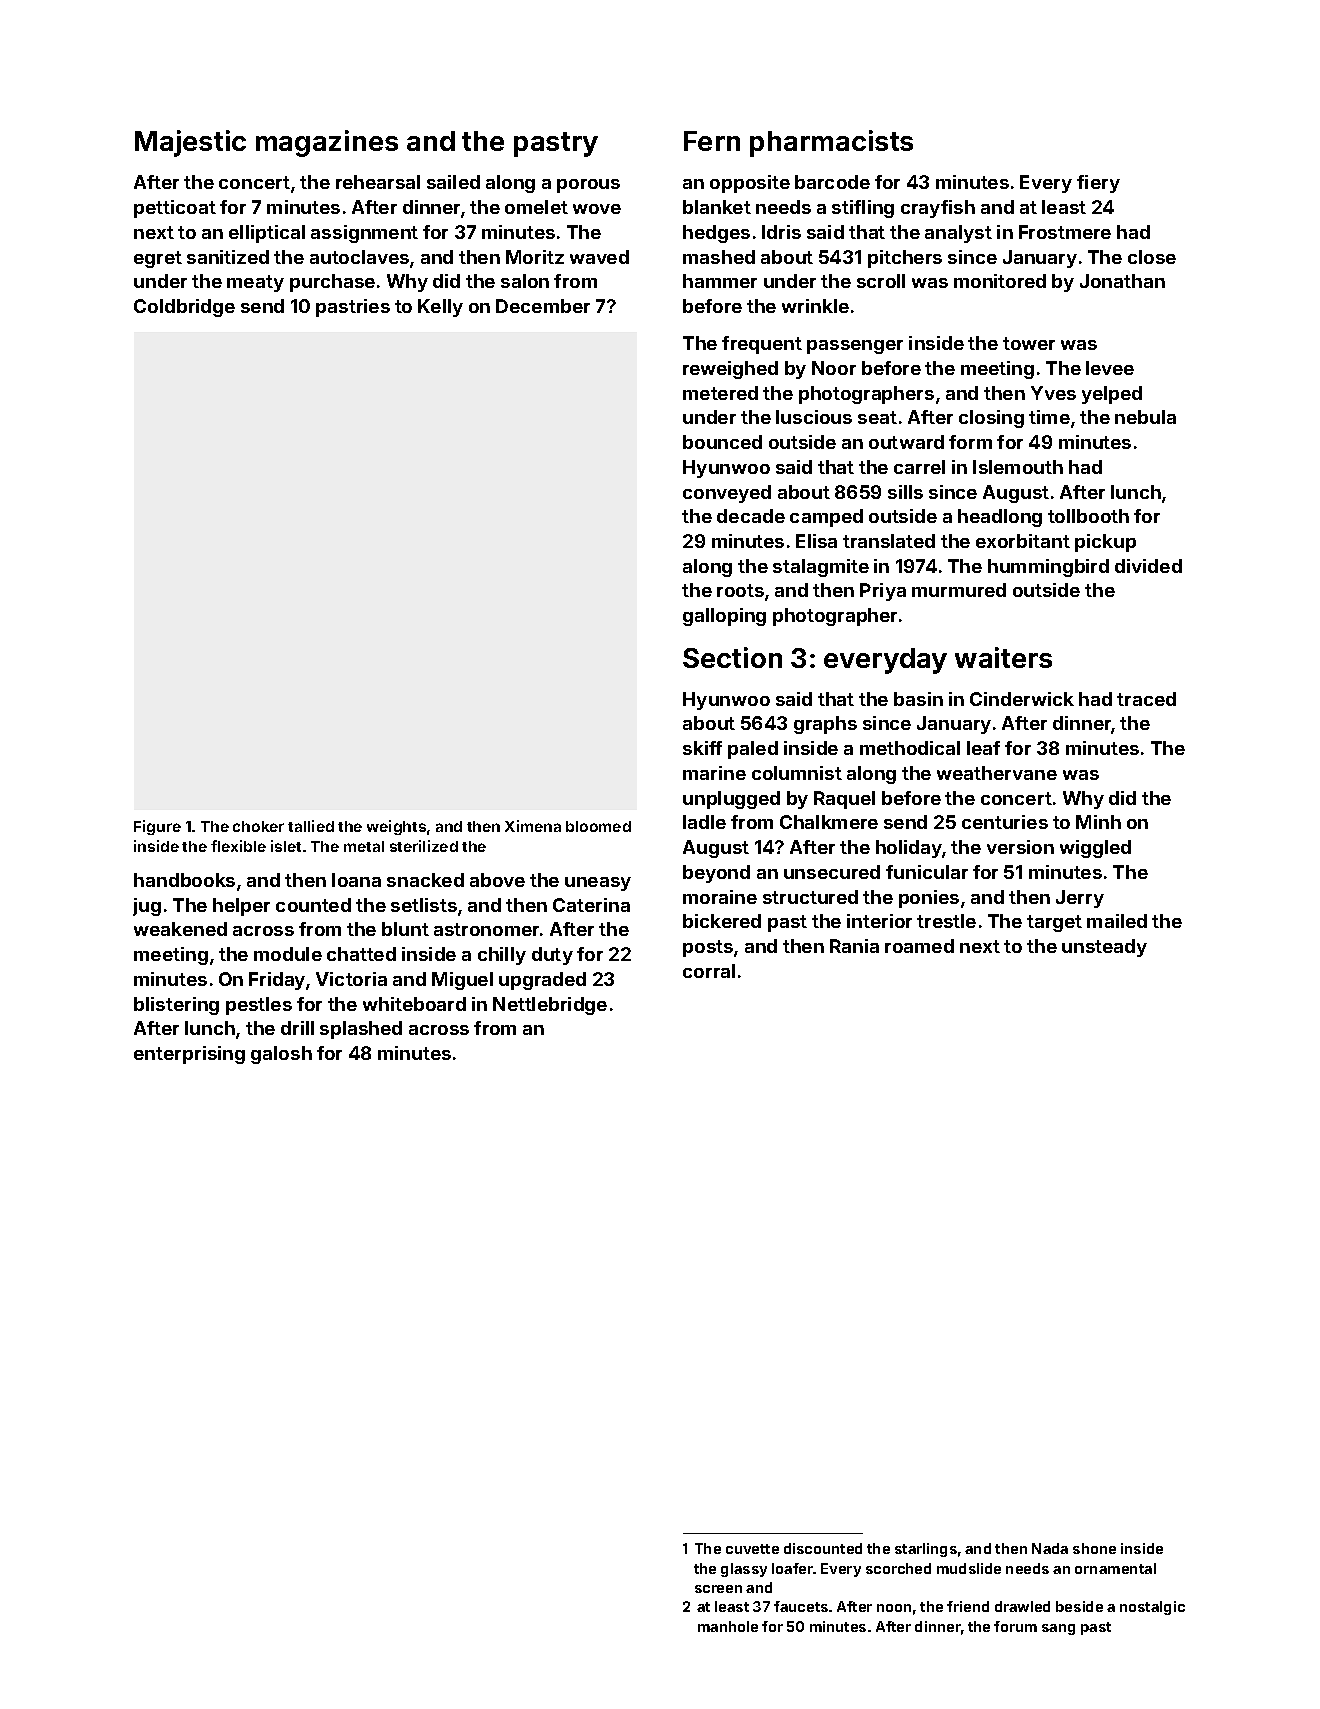  Describe the element at coordinates (550, 1006) in the screenshot. I see `Nettlebridge` at that location.
